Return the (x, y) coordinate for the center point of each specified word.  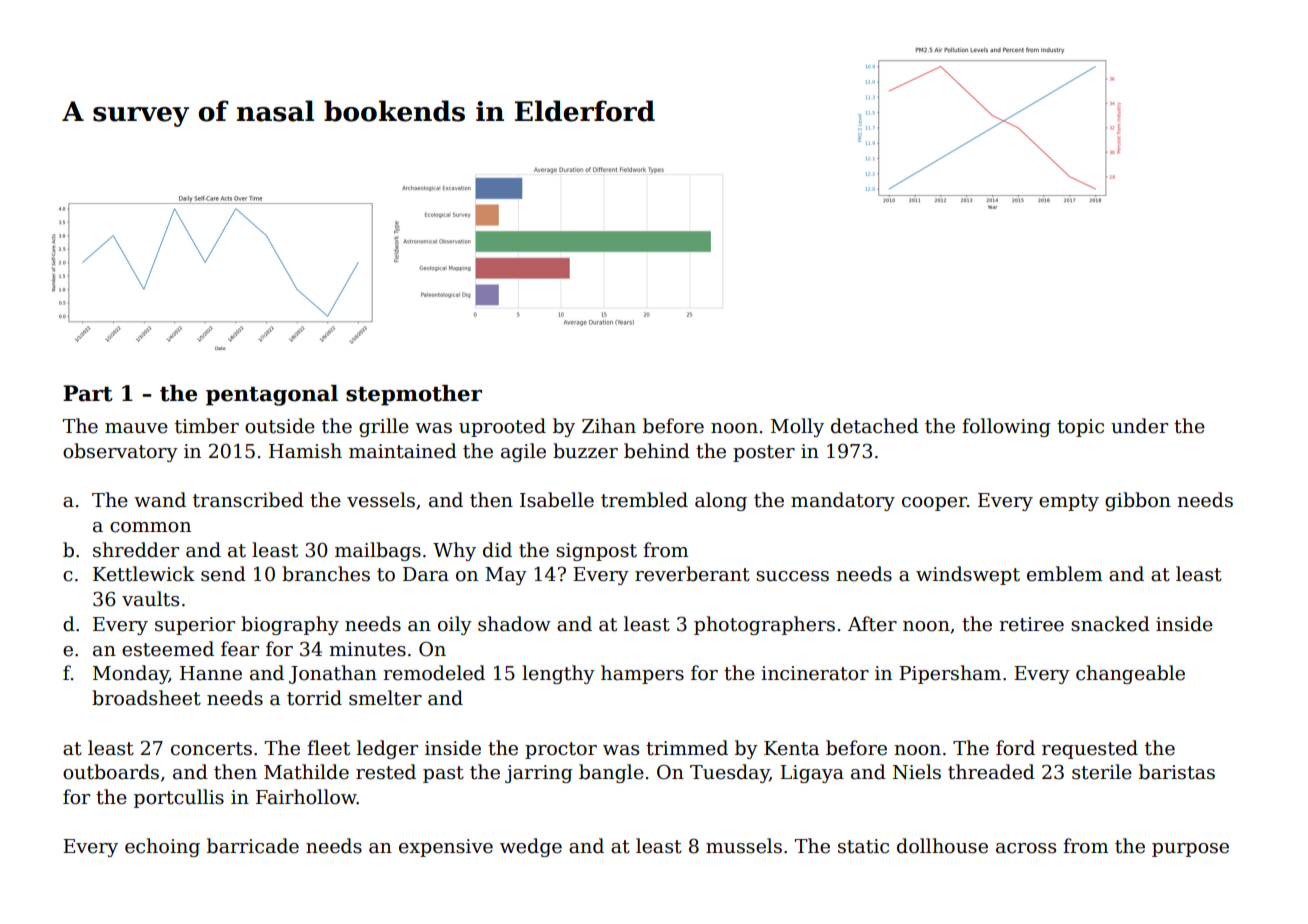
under (1139, 426)
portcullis (179, 798)
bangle (611, 773)
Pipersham (950, 674)
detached (875, 426)
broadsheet (146, 698)
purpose (1190, 850)
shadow (514, 624)
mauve (136, 428)
